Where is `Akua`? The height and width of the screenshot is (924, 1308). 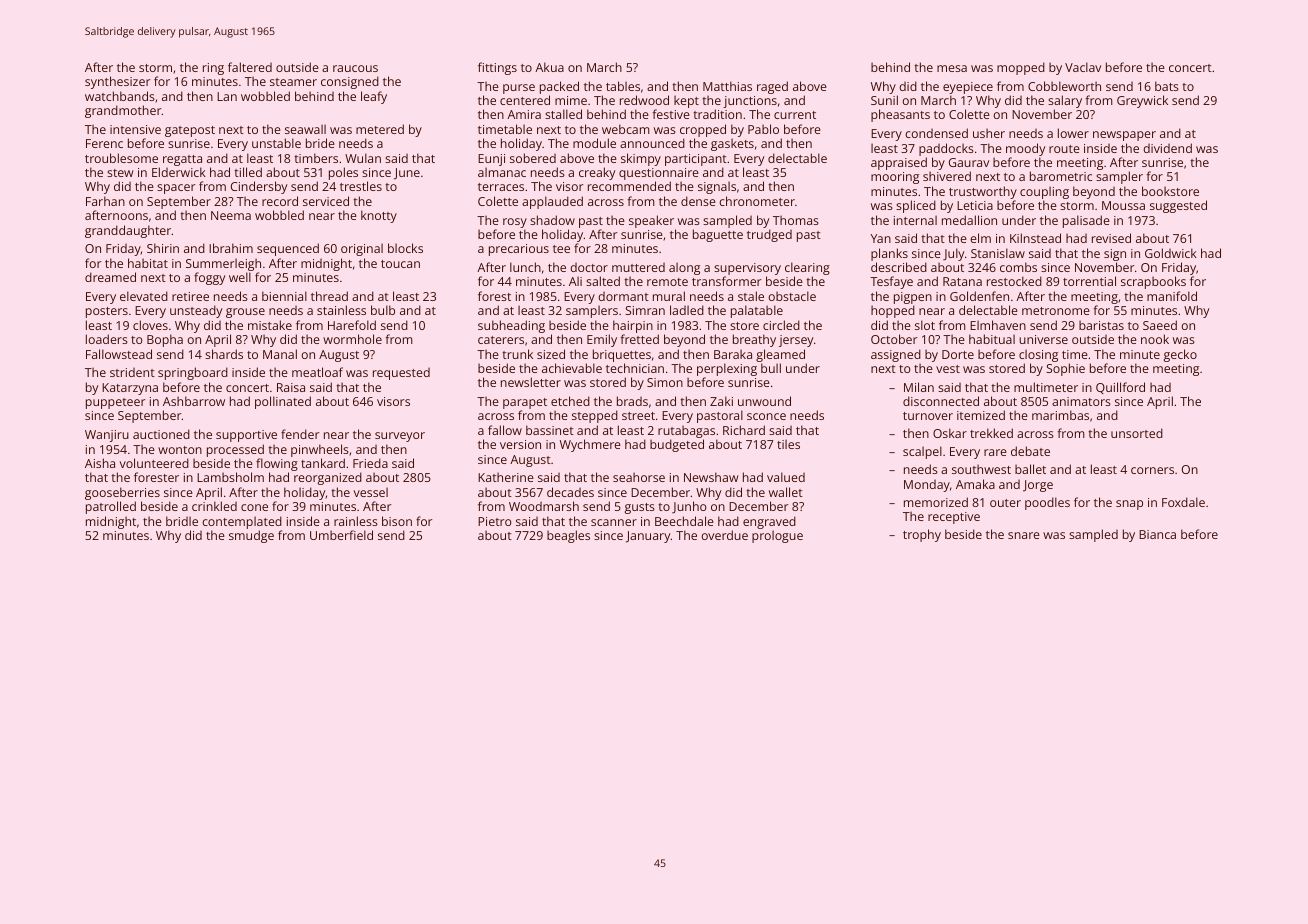
Akua is located at coordinates (549, 67).
